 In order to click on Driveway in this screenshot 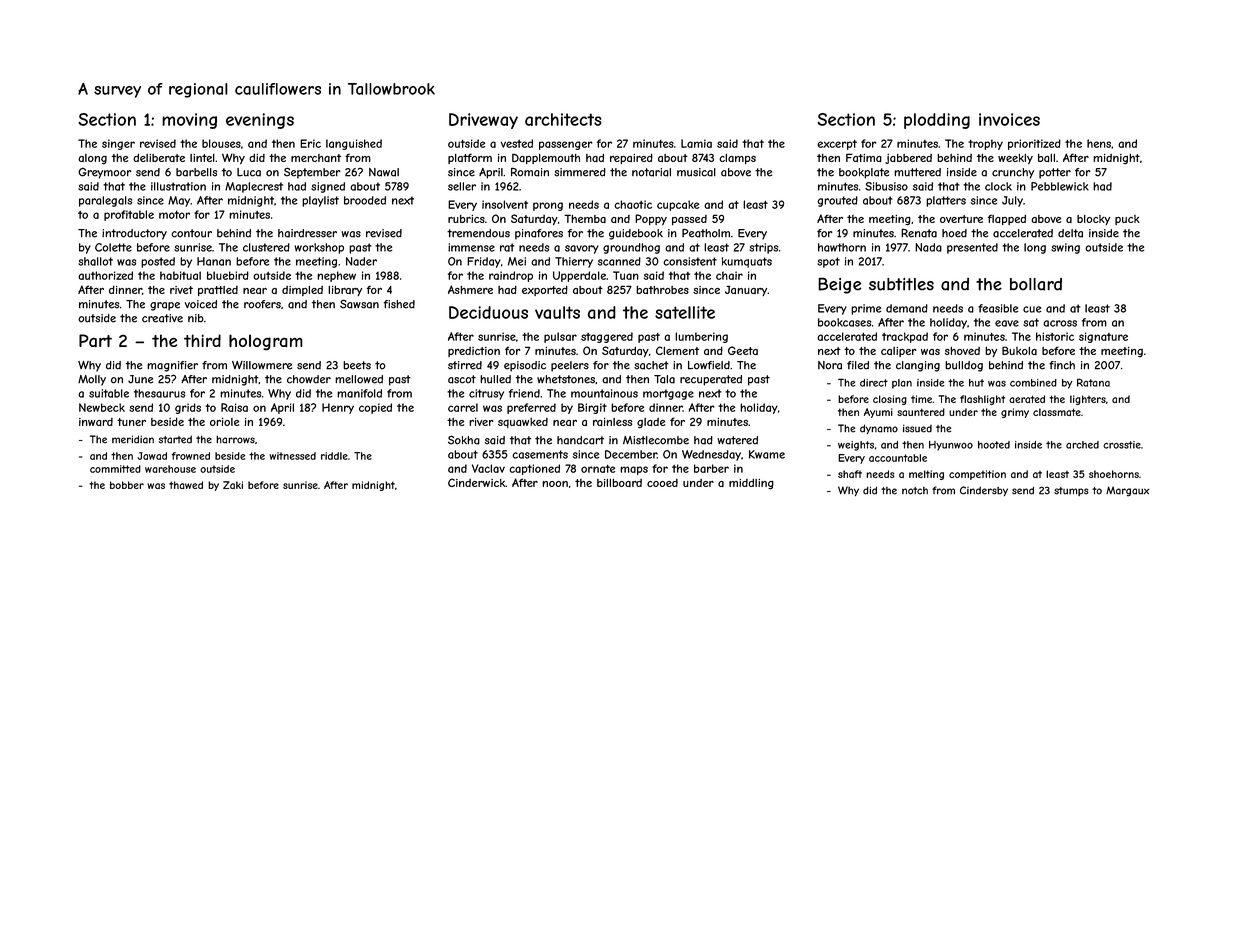, I will do `click(483, 121)`.
